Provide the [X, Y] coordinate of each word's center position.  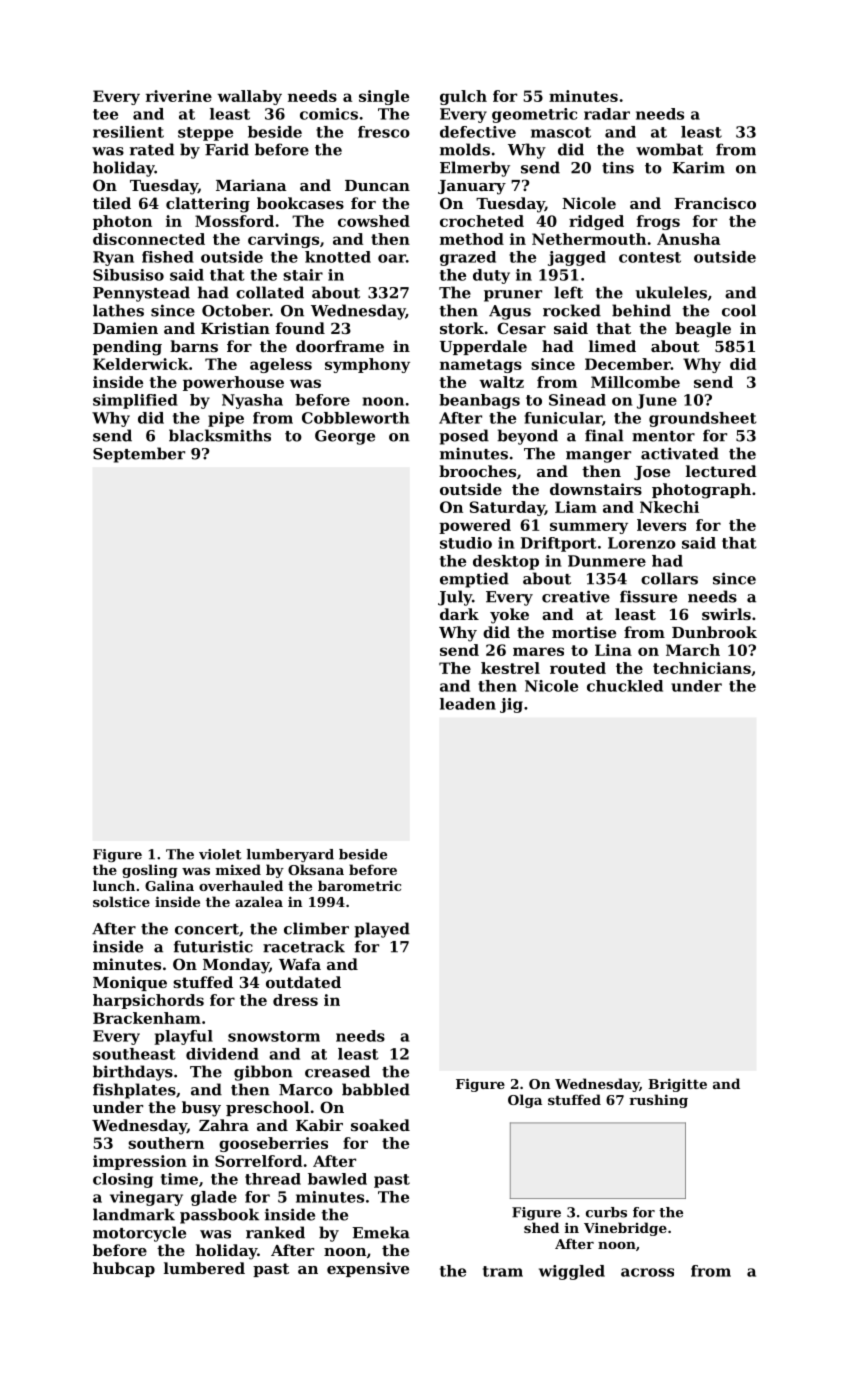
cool [739, 310]
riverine [179, 96]
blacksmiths [220, 435]
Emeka [381, 1232]
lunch [114, 885]
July [455, 598]
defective [478, 132]
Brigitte [677, 1085]
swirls [726, 614]
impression [140, 1162]
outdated [303, 982]
